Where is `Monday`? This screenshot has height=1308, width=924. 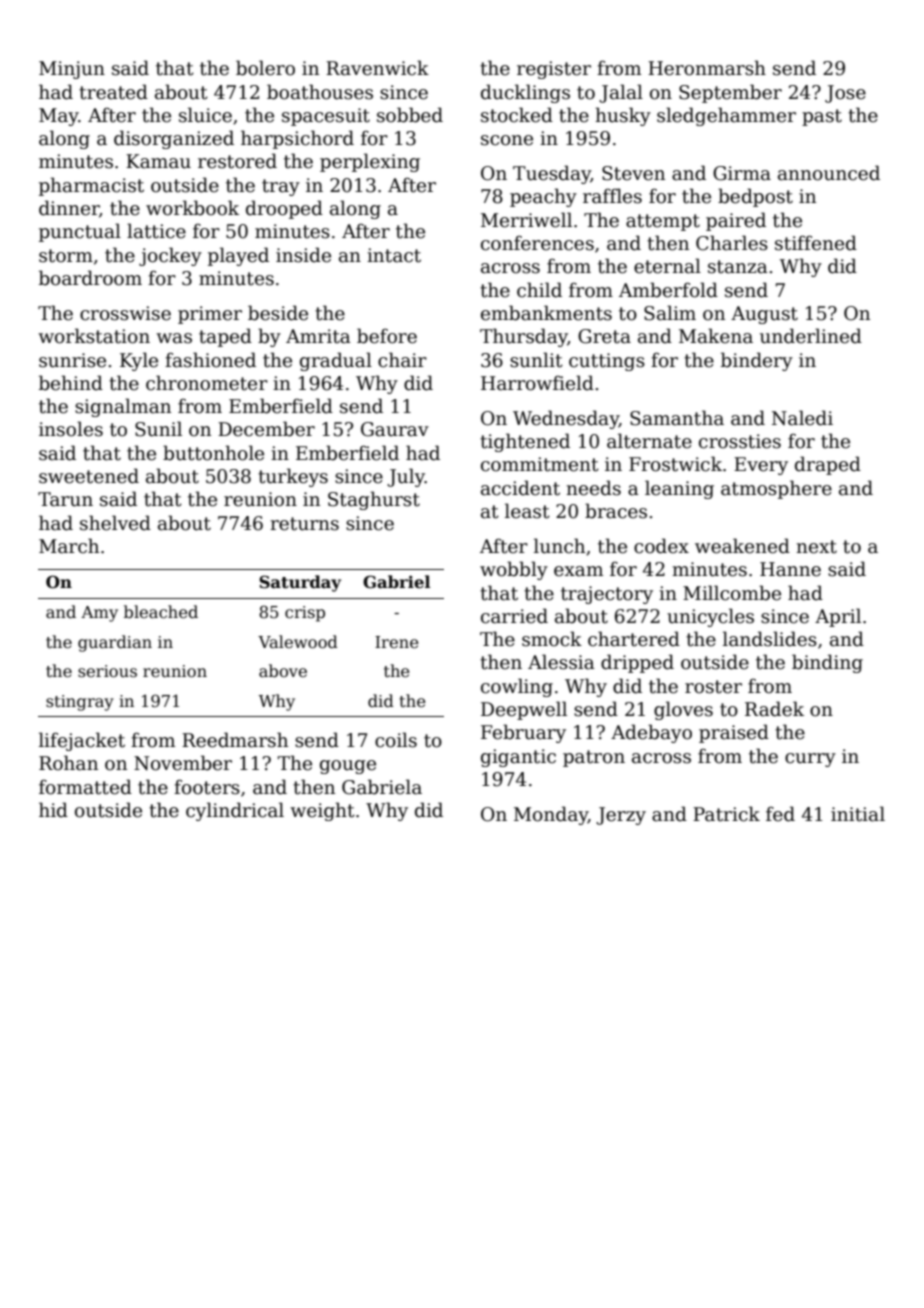
Monday is located at coordinates (551, 815).
